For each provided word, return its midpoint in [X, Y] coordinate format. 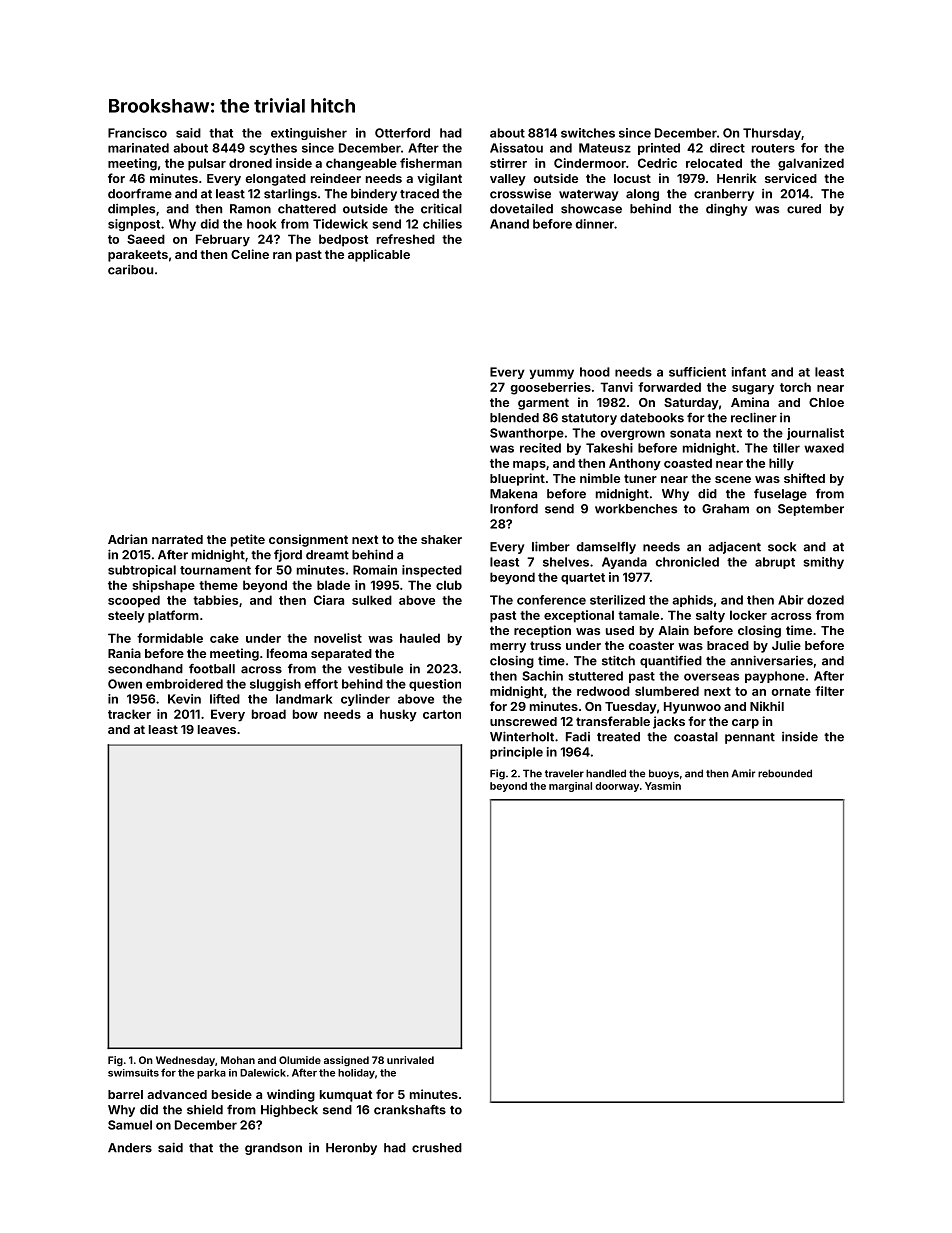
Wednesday [185, 1061]
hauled [420, 638]
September [811, 510]
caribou [130, 270]
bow [305, 714]
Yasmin [663, 786]
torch [795, 387]
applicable [379, 255]
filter [829, 691]
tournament [215, 570]
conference [551, 600]
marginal [570, 787]
